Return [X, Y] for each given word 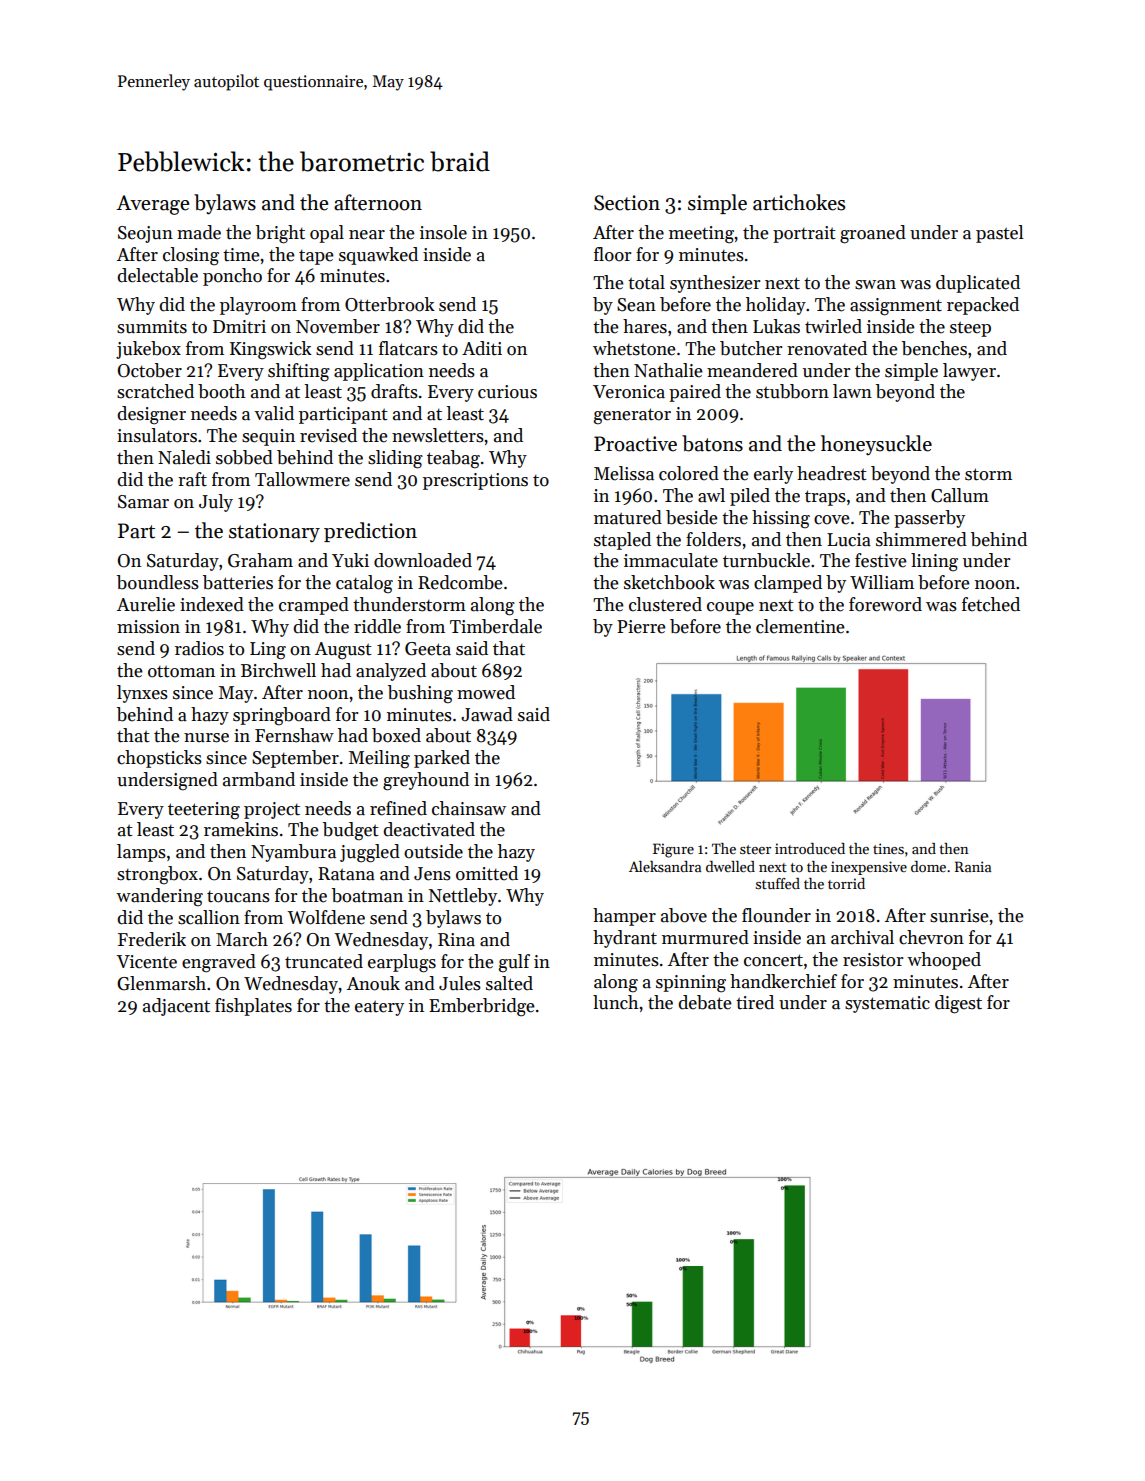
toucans [238, 897]
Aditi [482, 348]
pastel [1000, 234]
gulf [514, 963]
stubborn [792, 391]
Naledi [184, 457]
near [367, 235]
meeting [701, 235]
